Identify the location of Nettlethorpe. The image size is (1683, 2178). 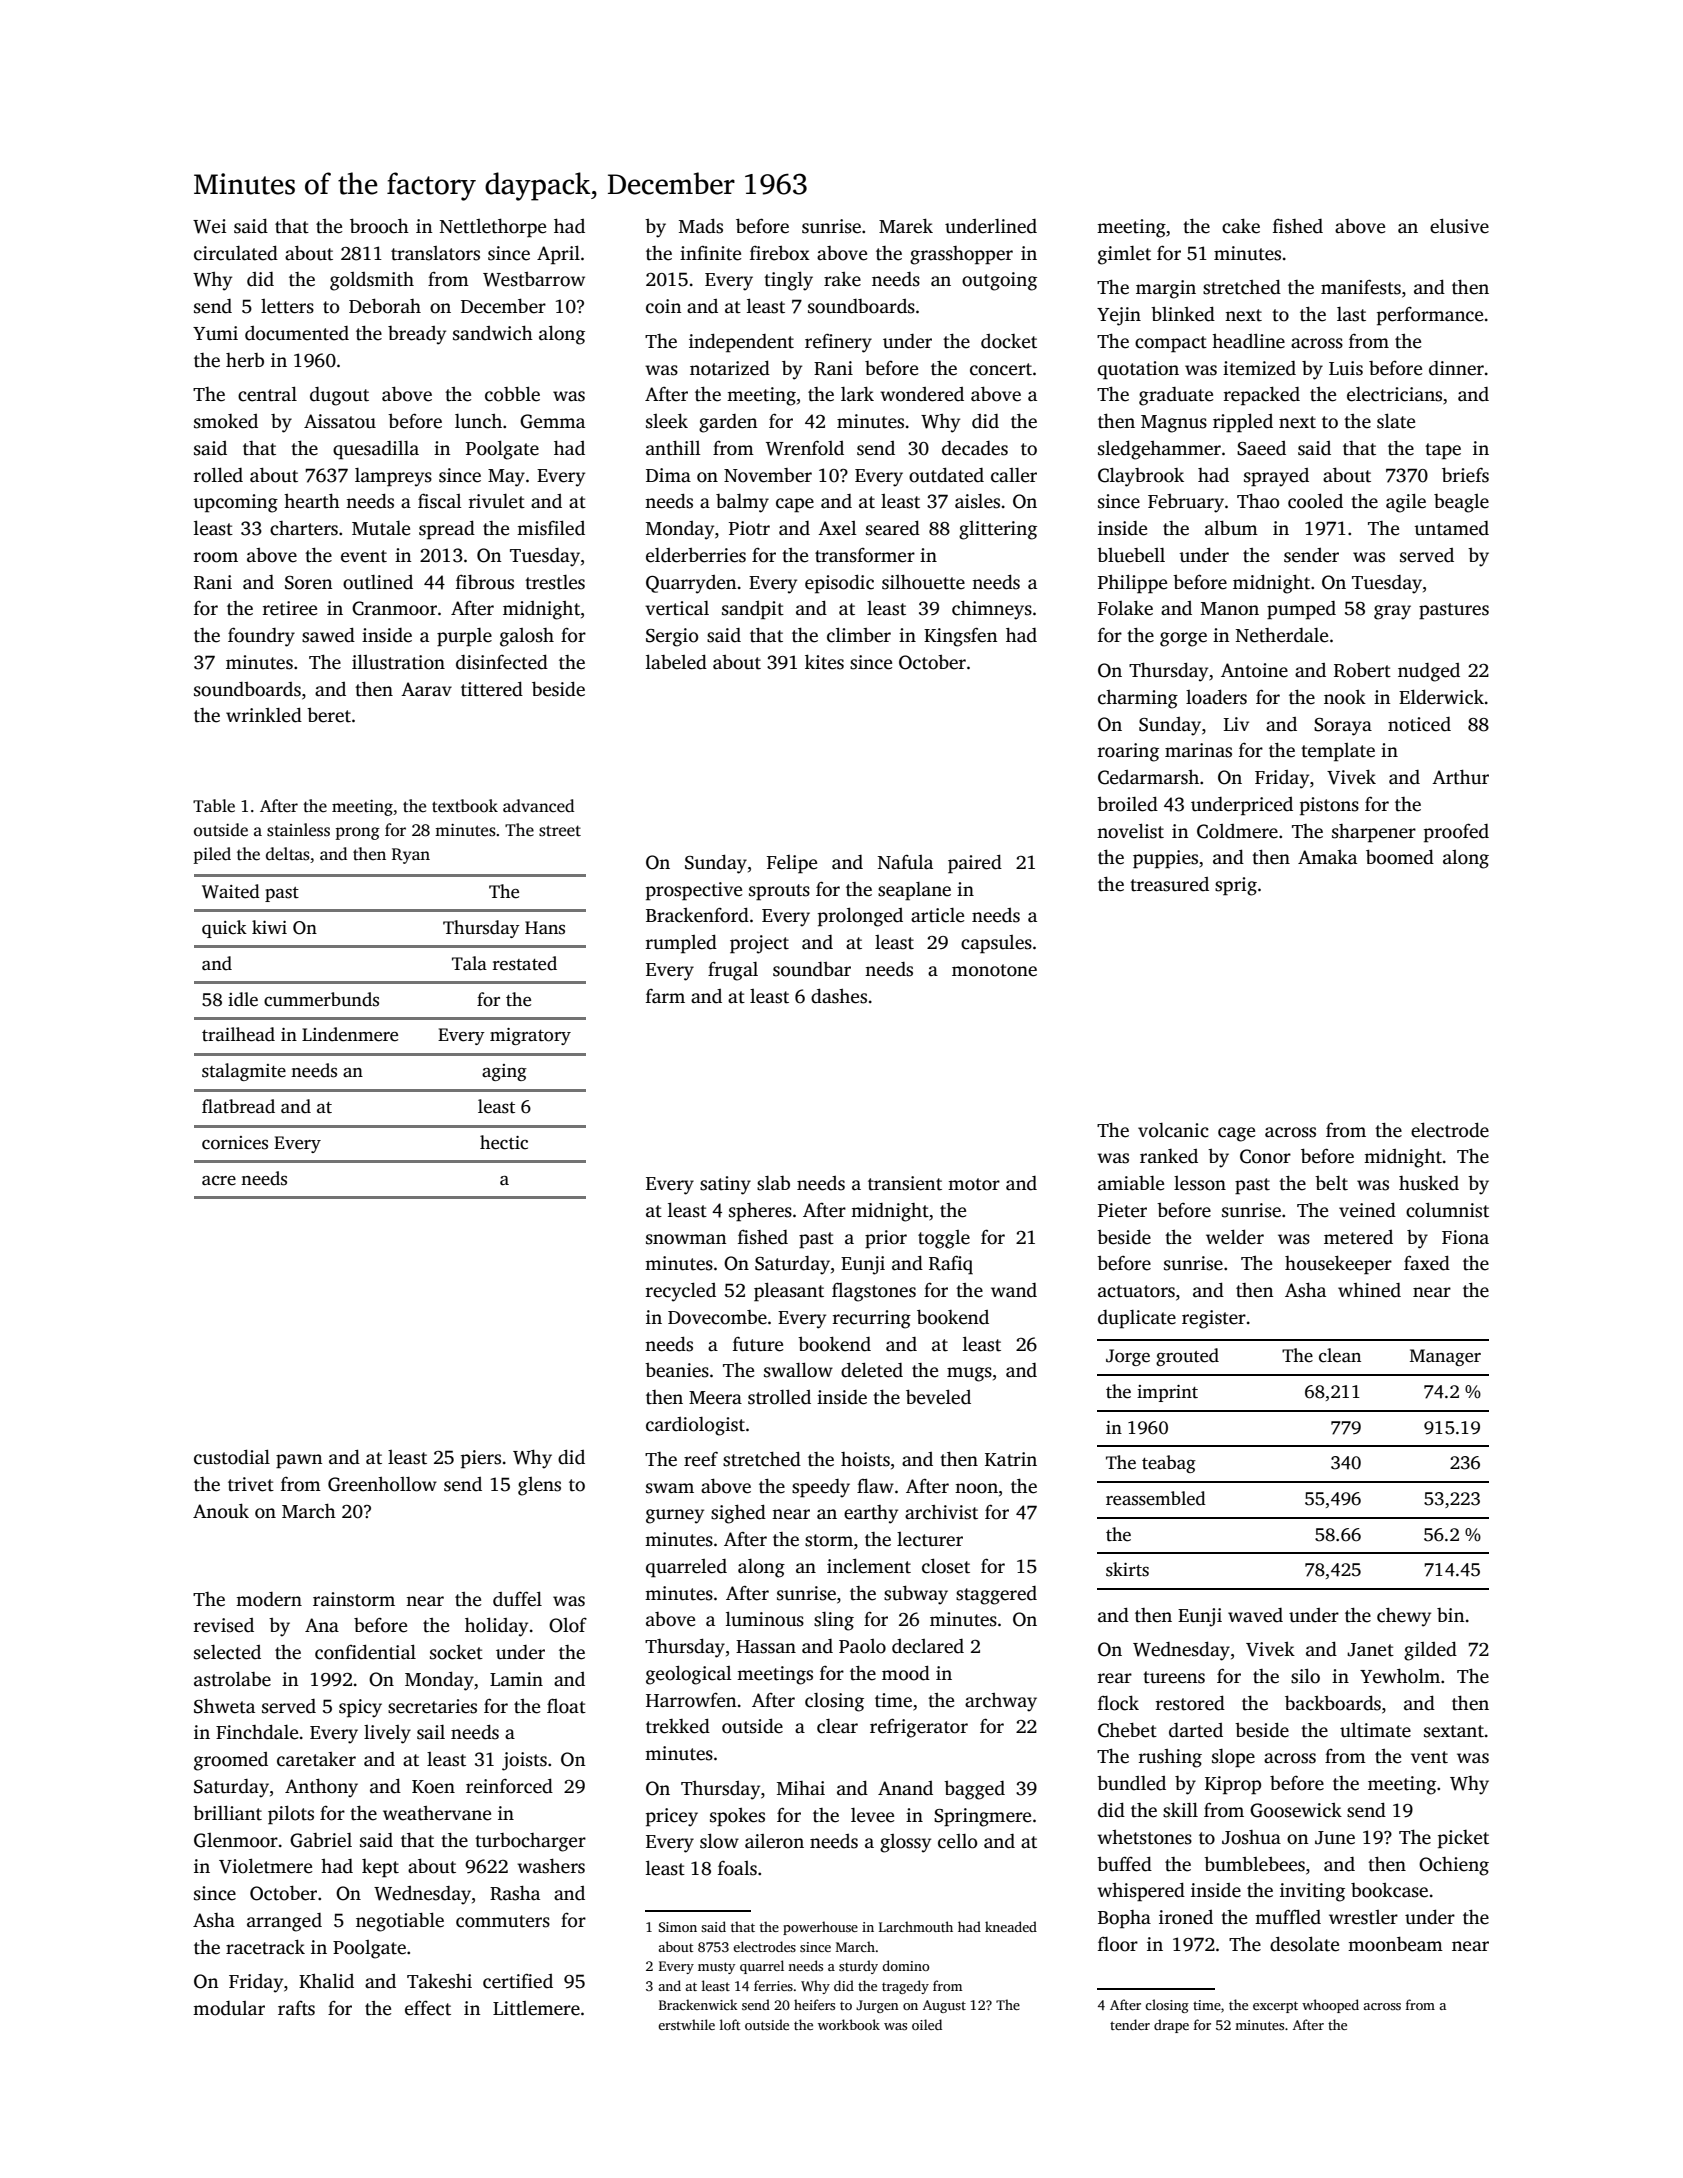
(493, 228).
